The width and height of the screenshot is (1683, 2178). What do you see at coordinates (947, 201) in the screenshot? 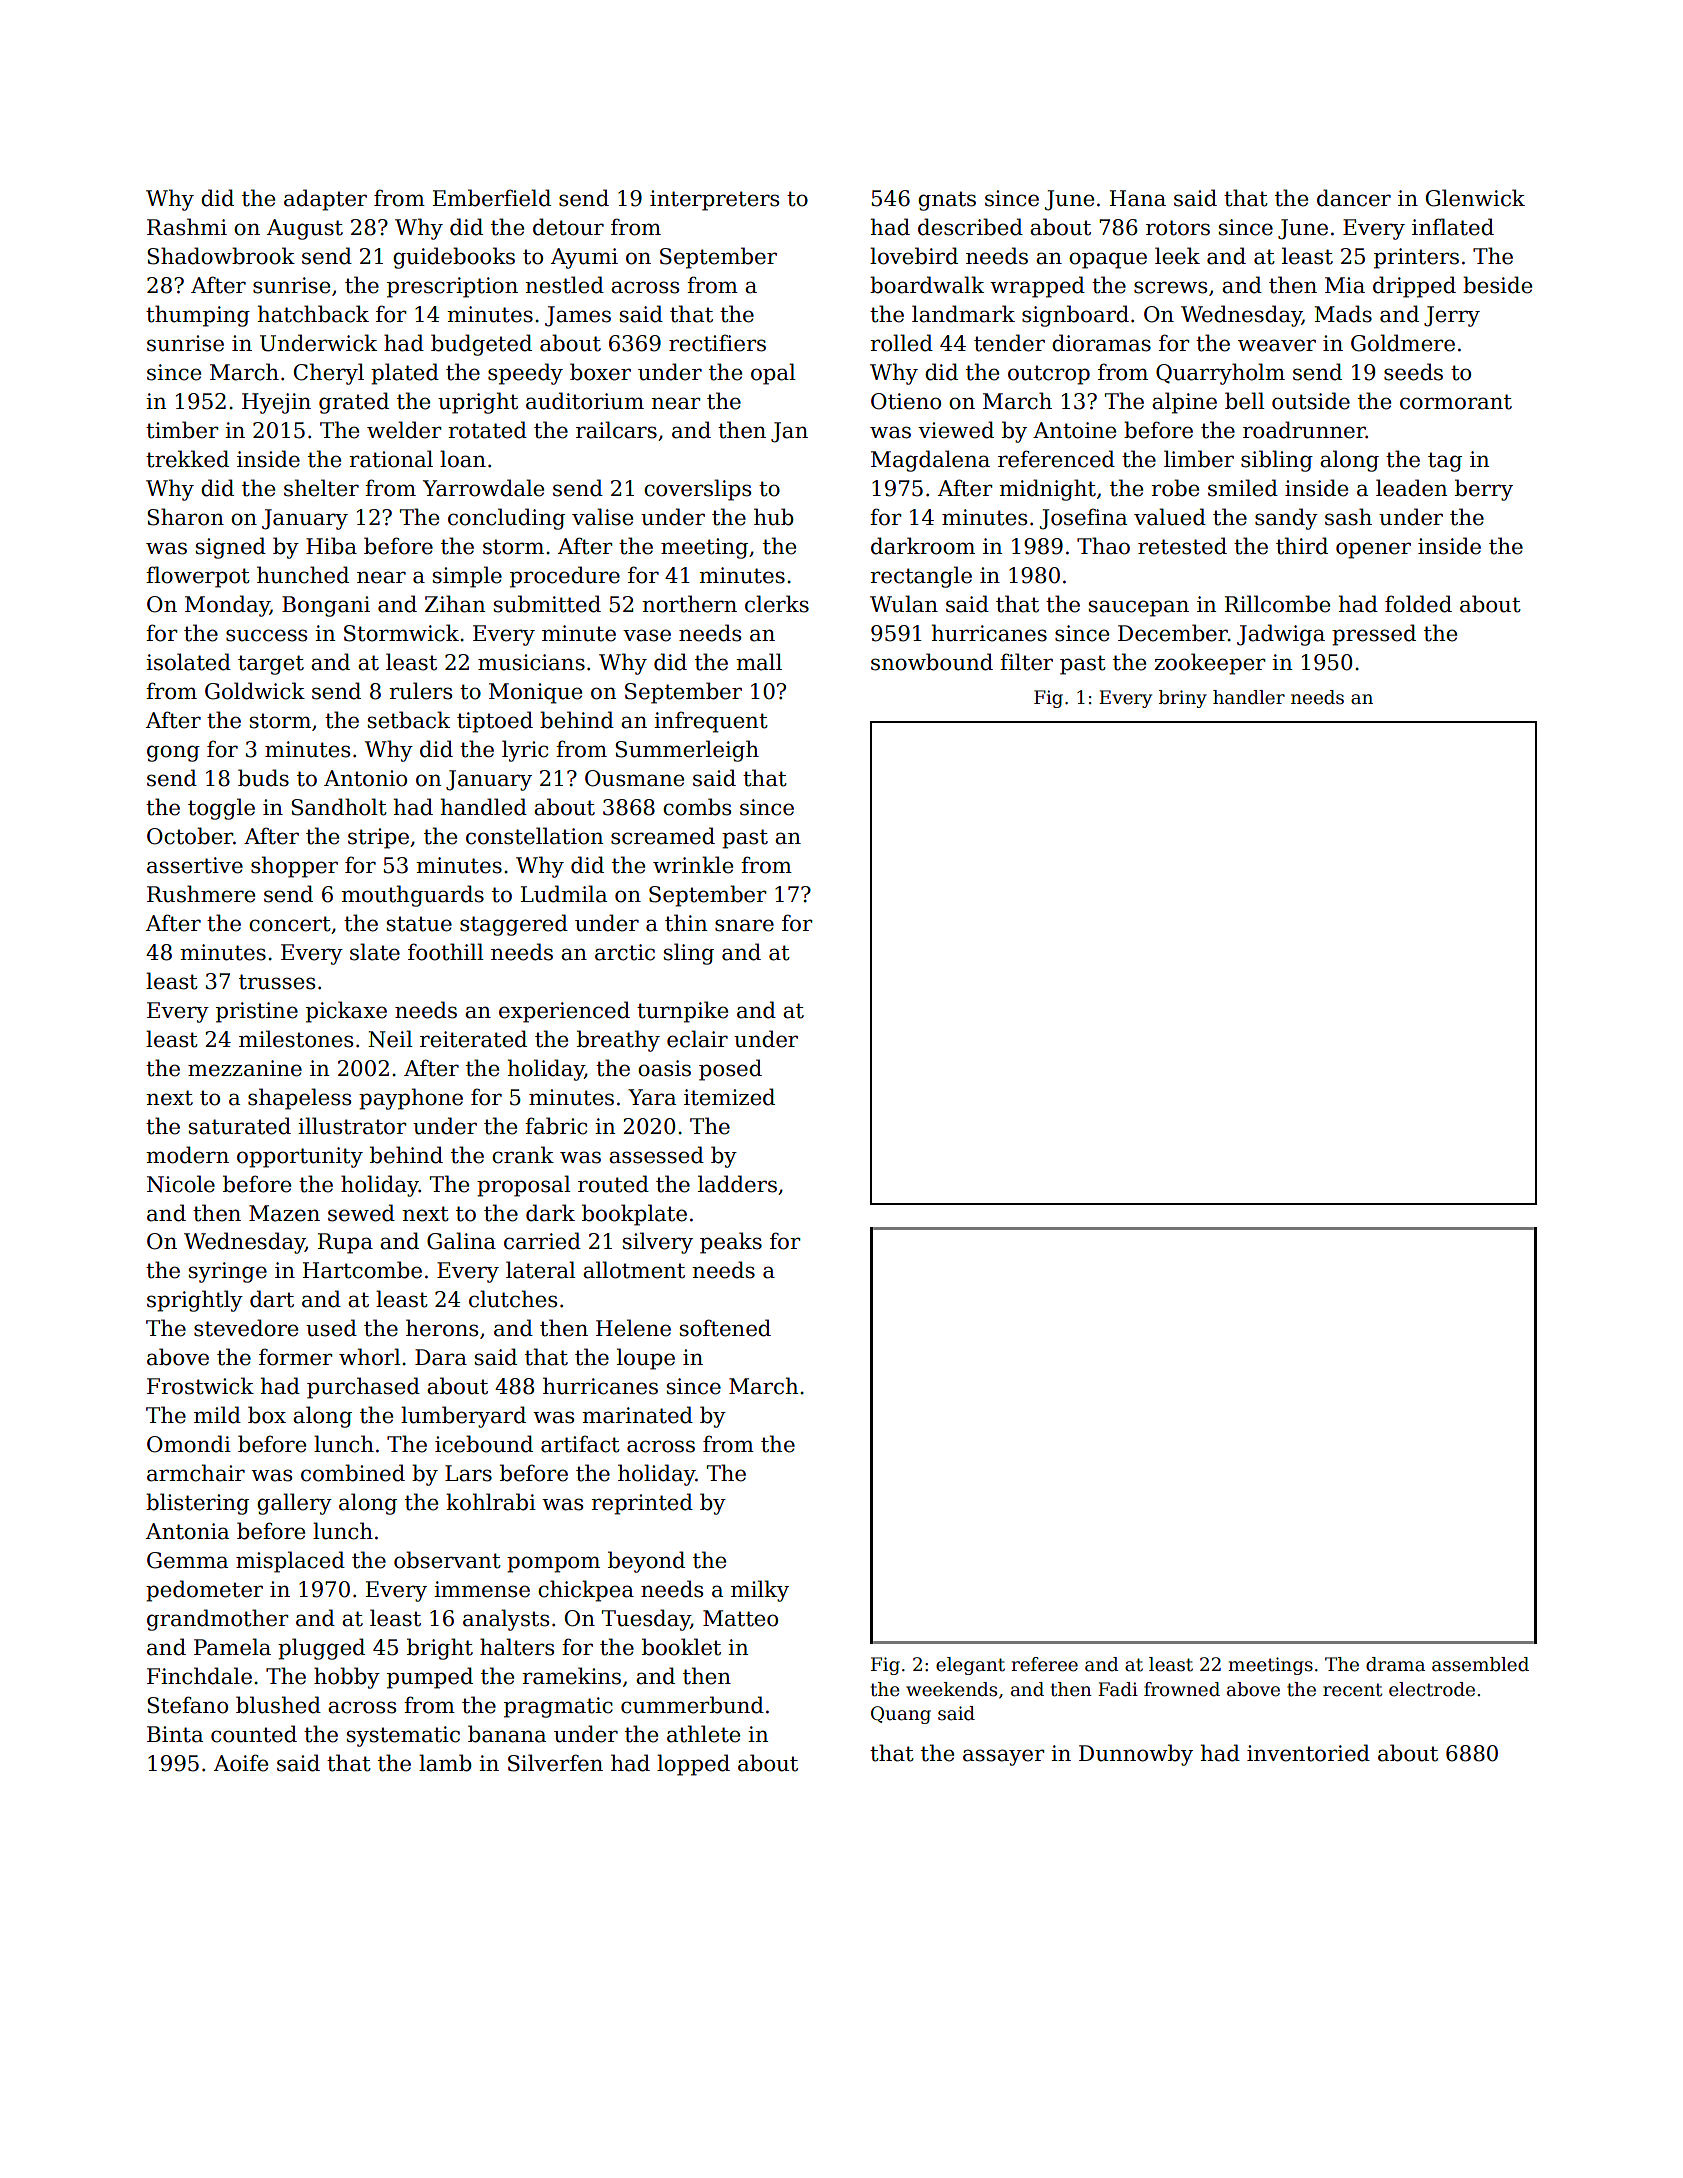
I see `gnats` at bounding box center [947, 201].
